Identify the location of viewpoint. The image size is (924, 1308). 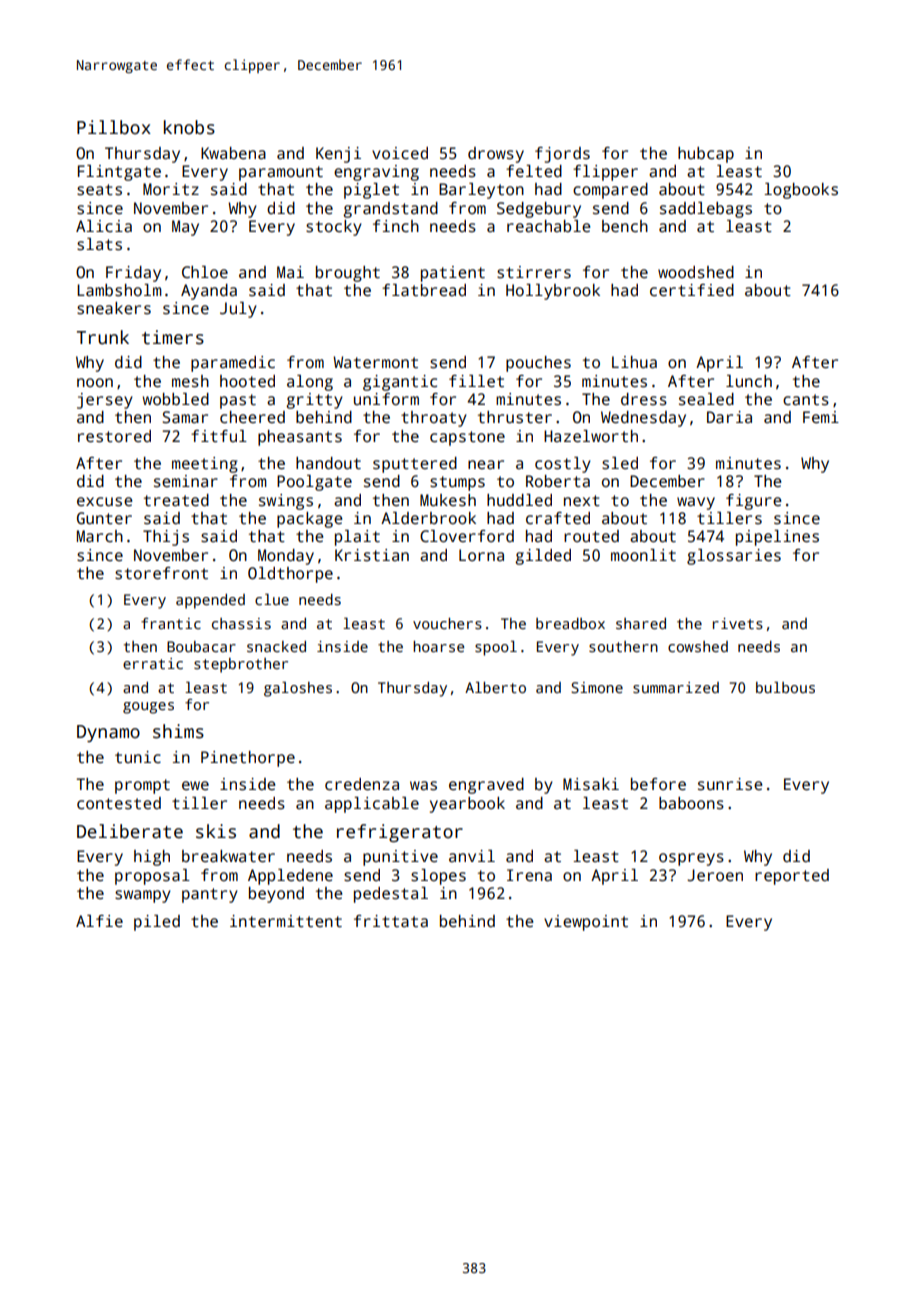
(586, 923).
